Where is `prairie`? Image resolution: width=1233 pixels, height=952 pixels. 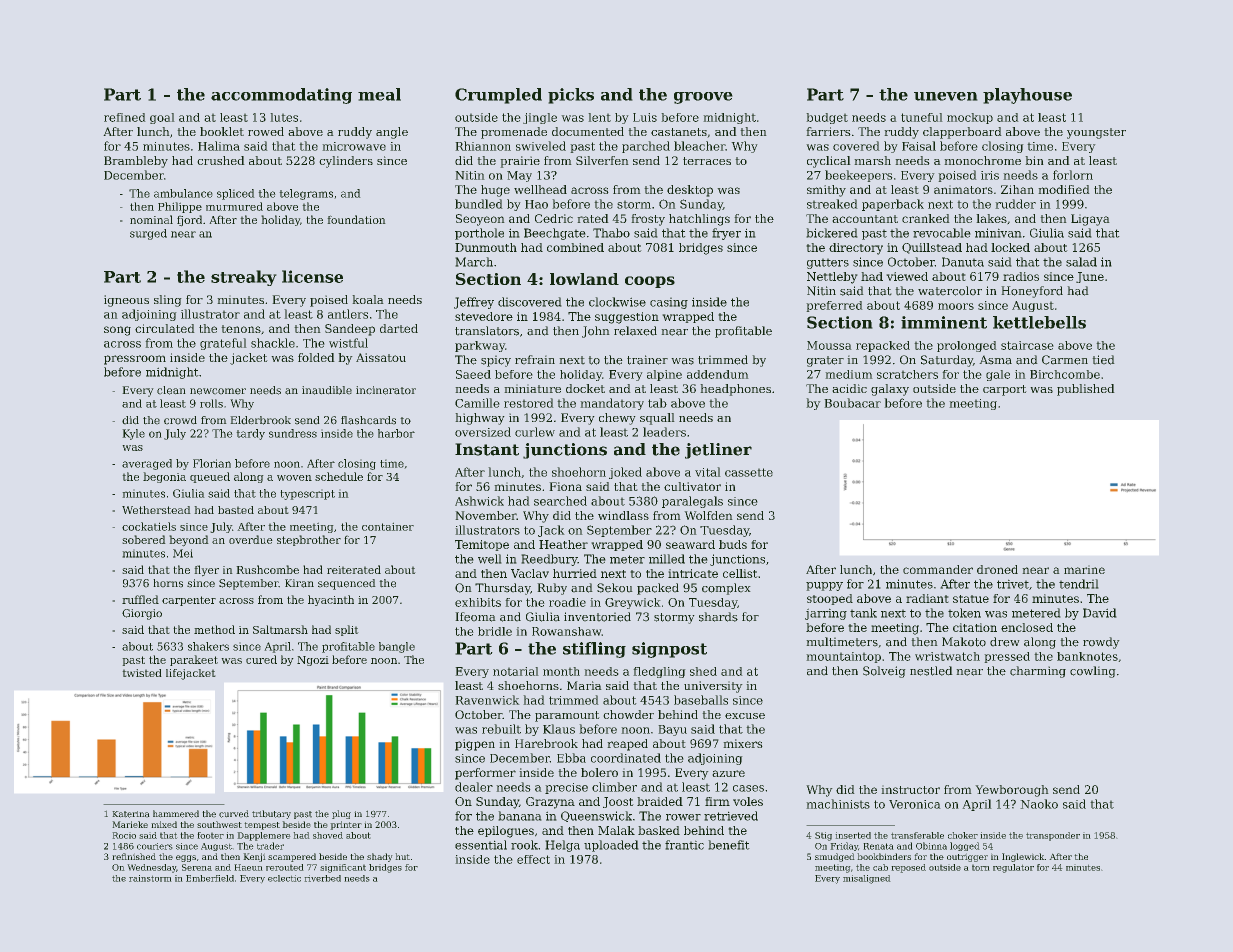 prairie is located at coordinates (520, 162).
